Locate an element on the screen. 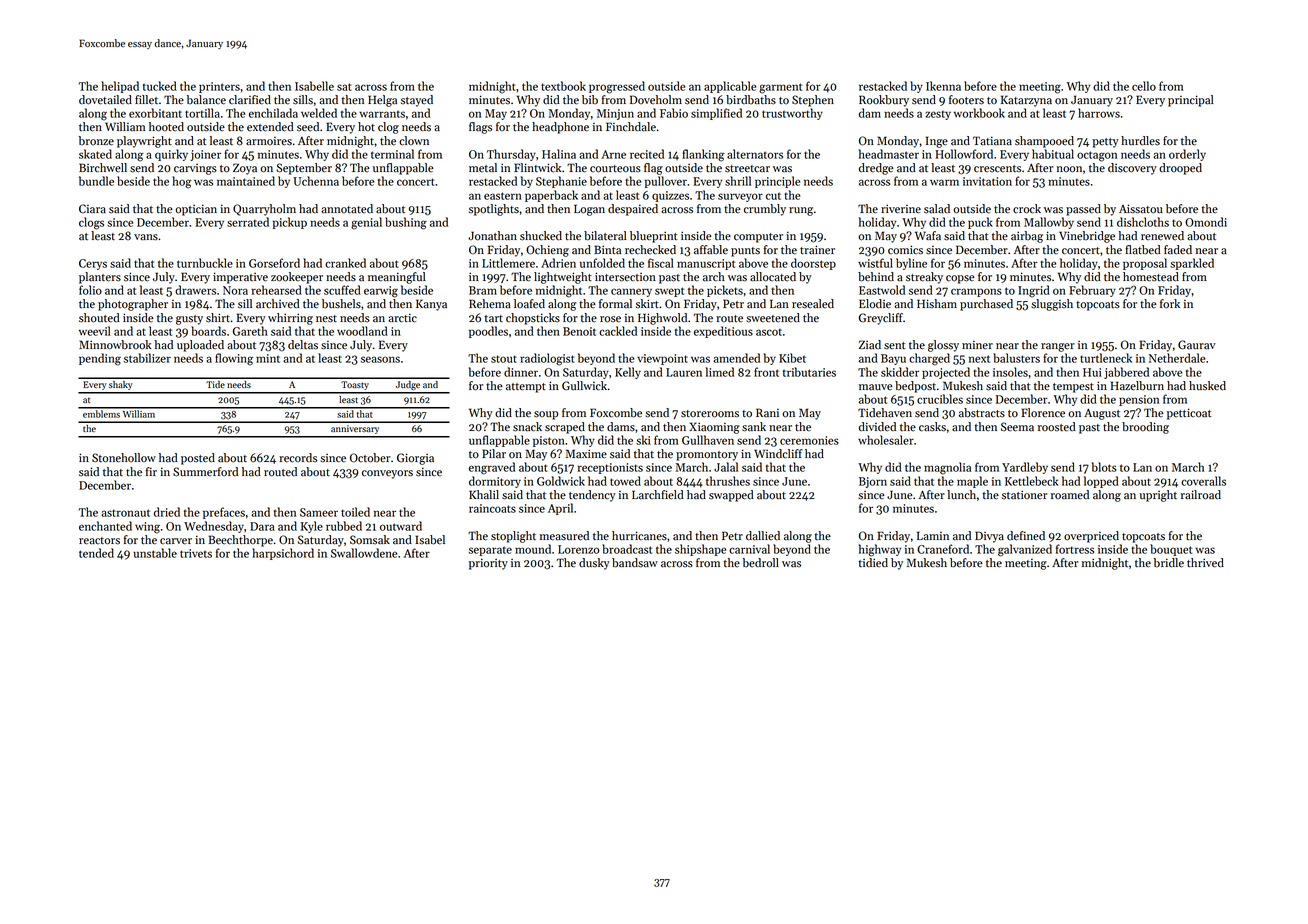  alternators is located at coordinates (755, 154).
